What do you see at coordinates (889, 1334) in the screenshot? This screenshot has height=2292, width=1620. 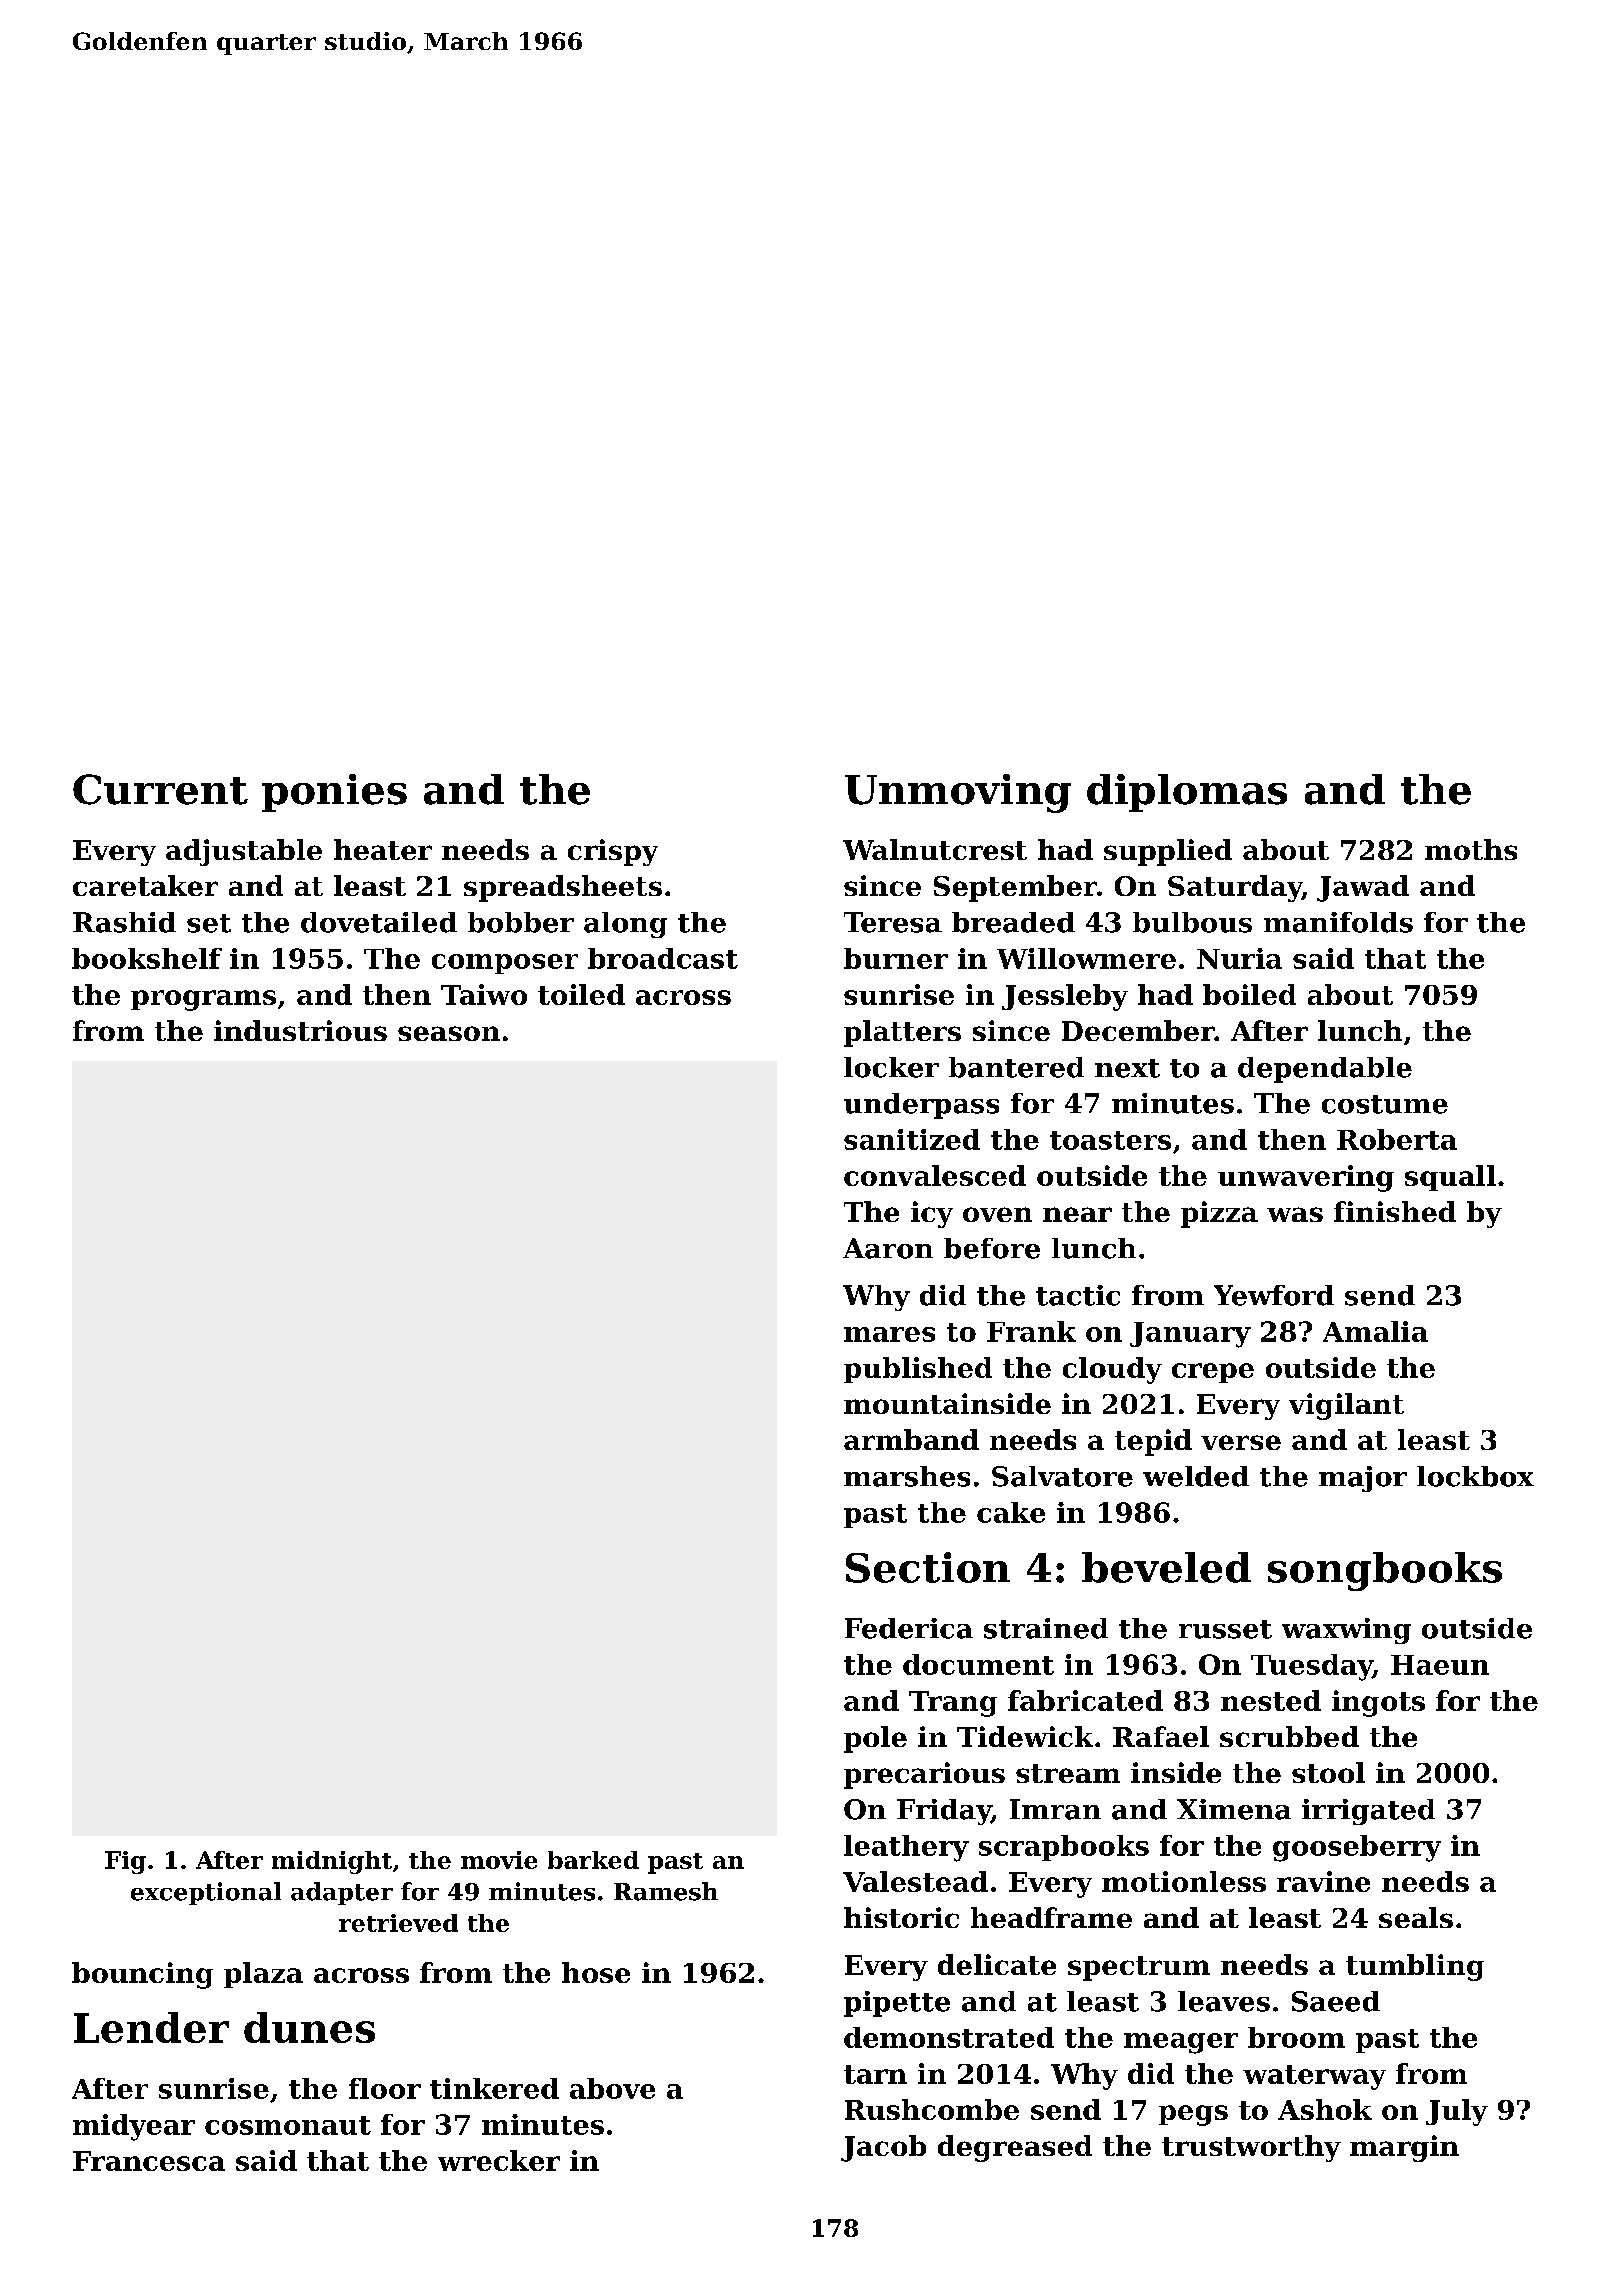 I see `mares` at bounding box center [889, 1334].
